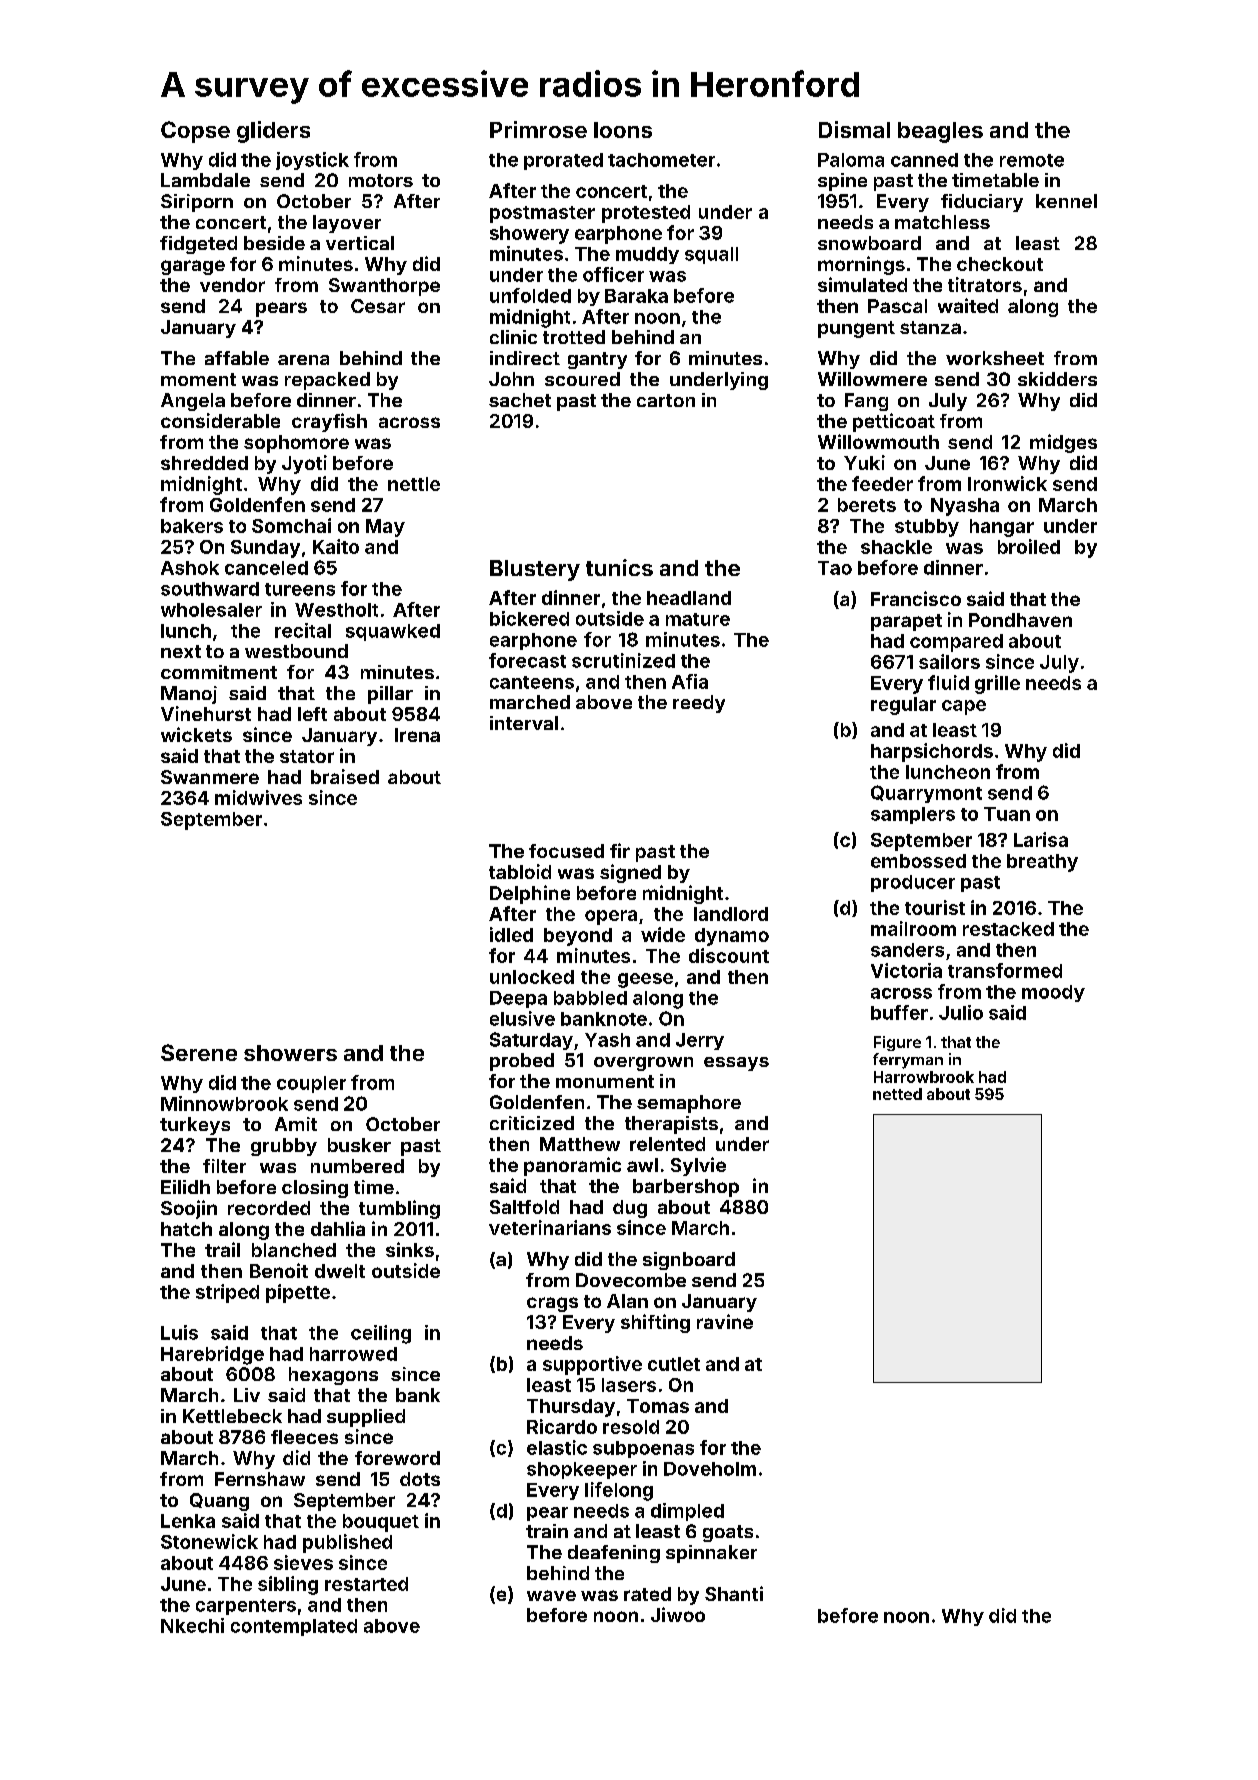 The width and height of the screenshot is (1258, 1780). Describe the element at coordinates (940, 132) in the screenshot. I see `beagles` at that location.
